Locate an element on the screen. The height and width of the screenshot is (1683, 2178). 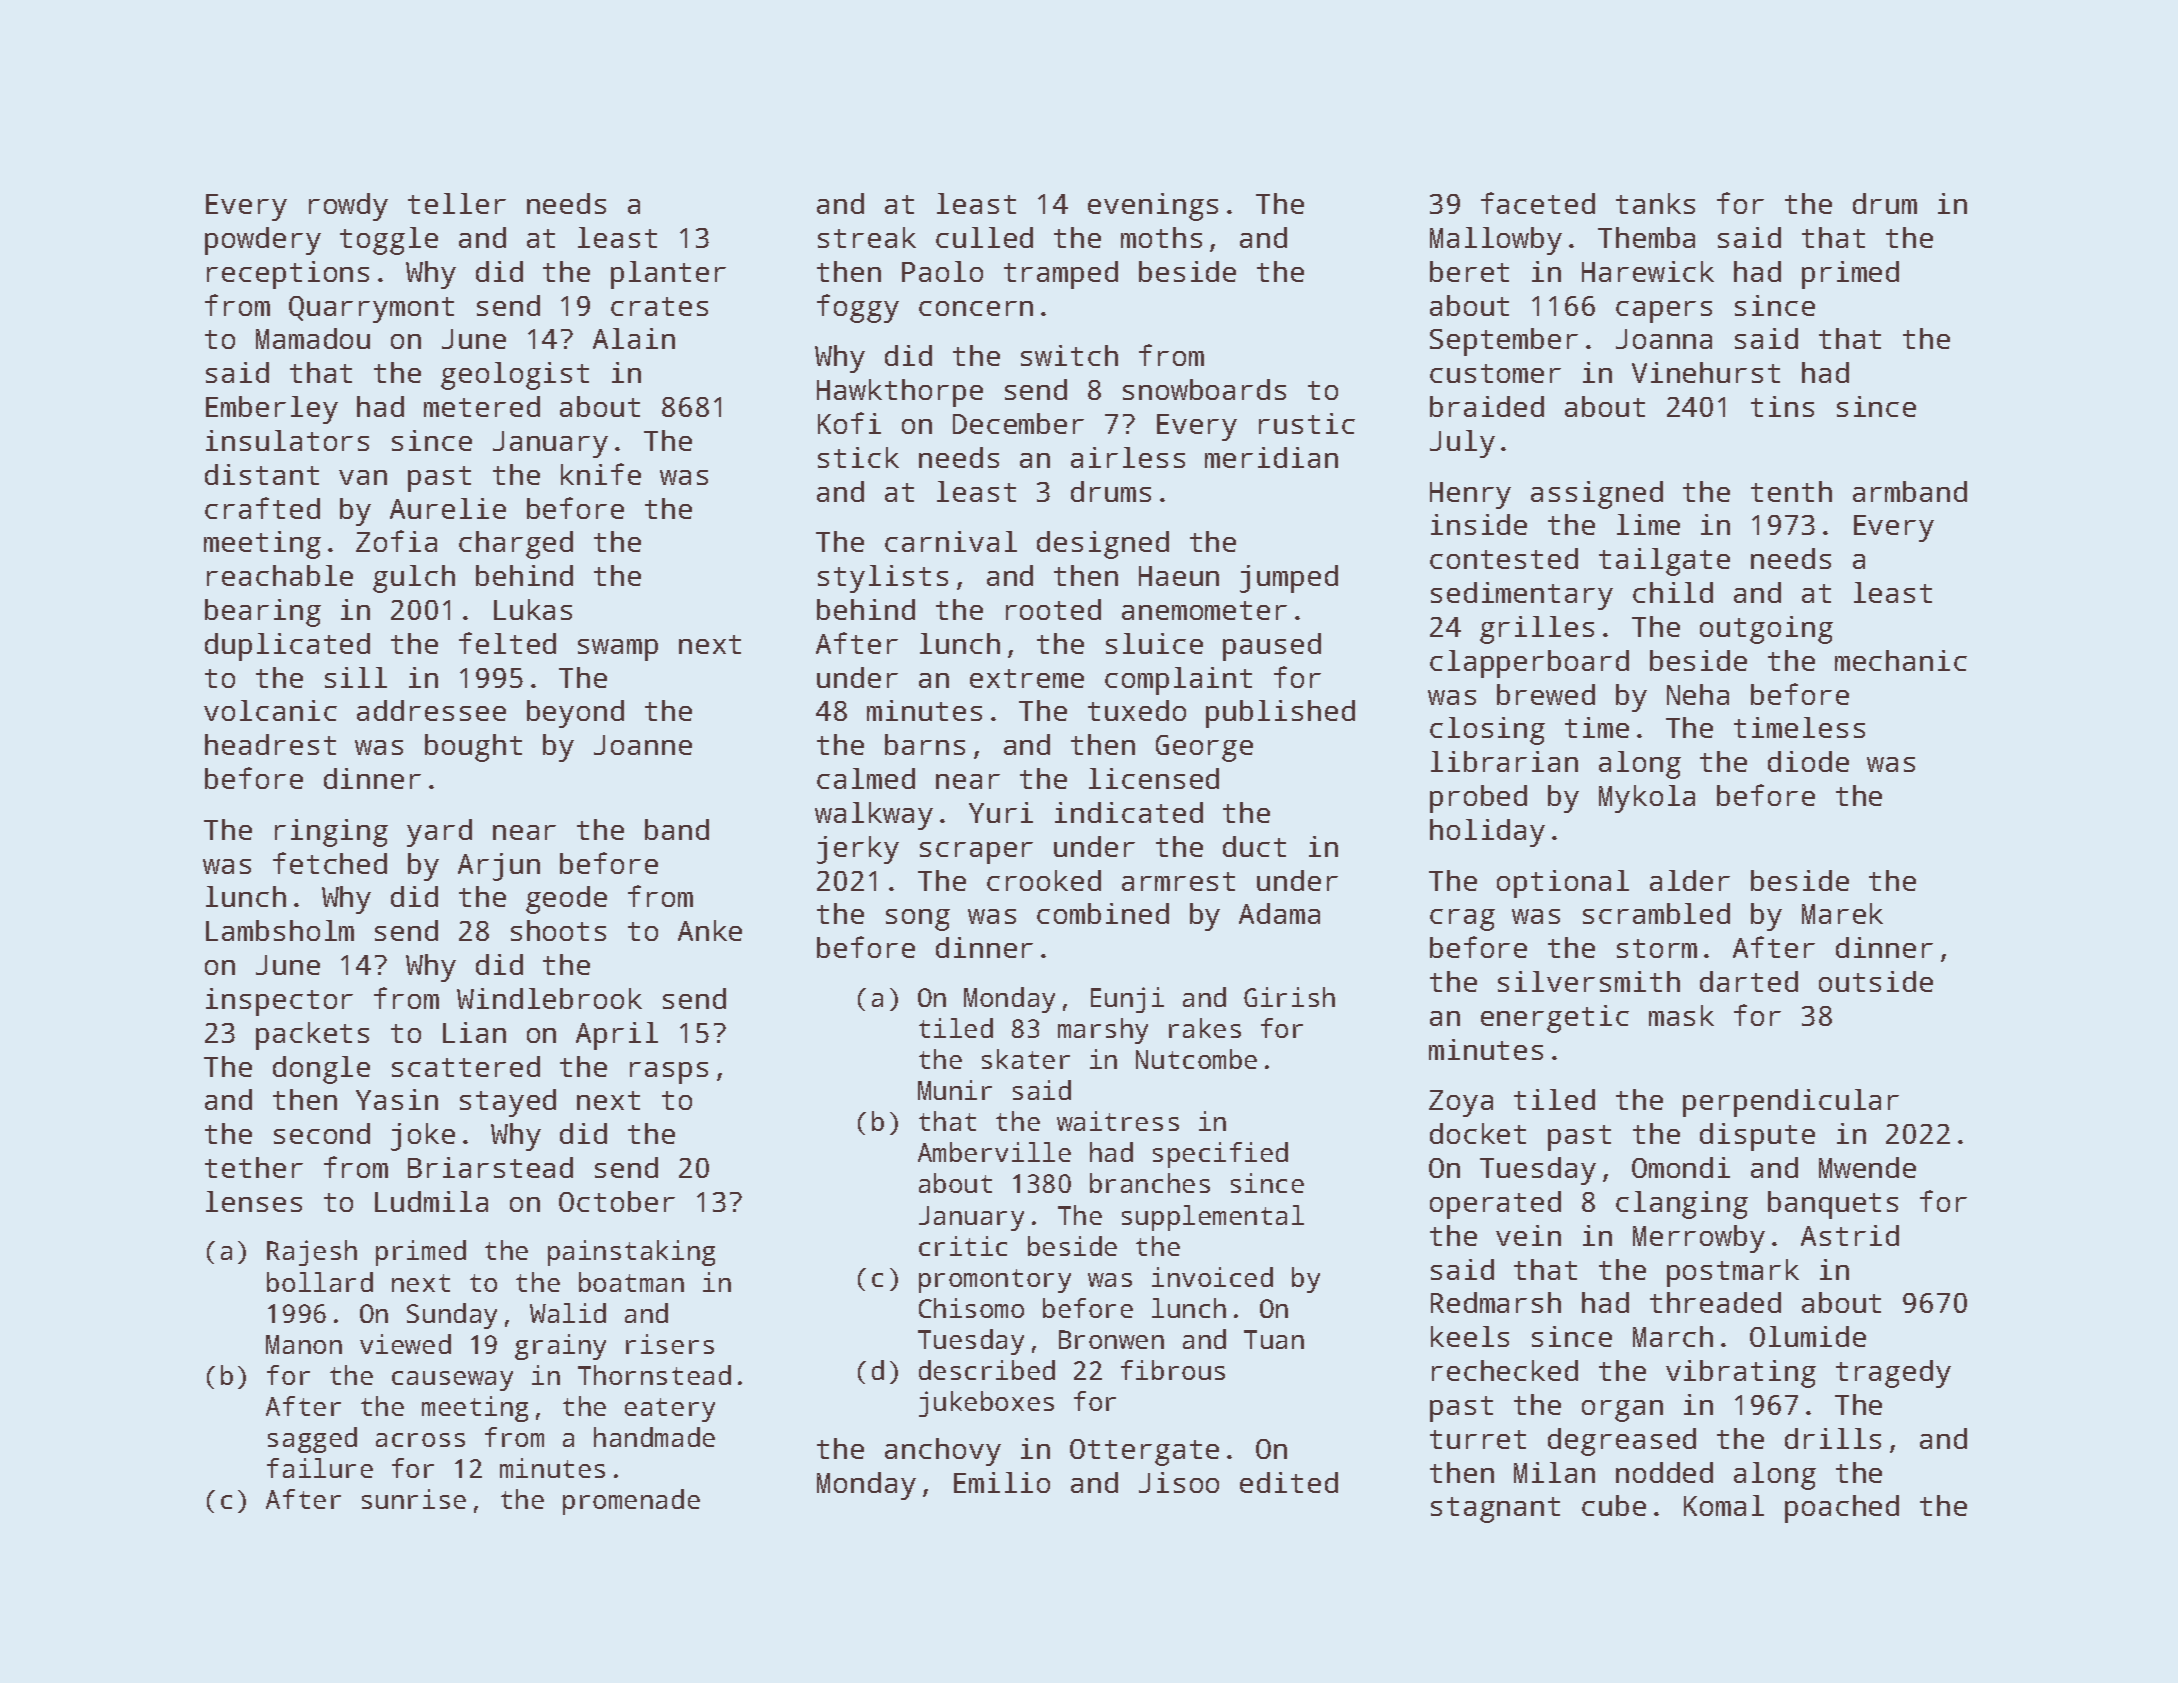
charged is located at coordinates (516, 545).
